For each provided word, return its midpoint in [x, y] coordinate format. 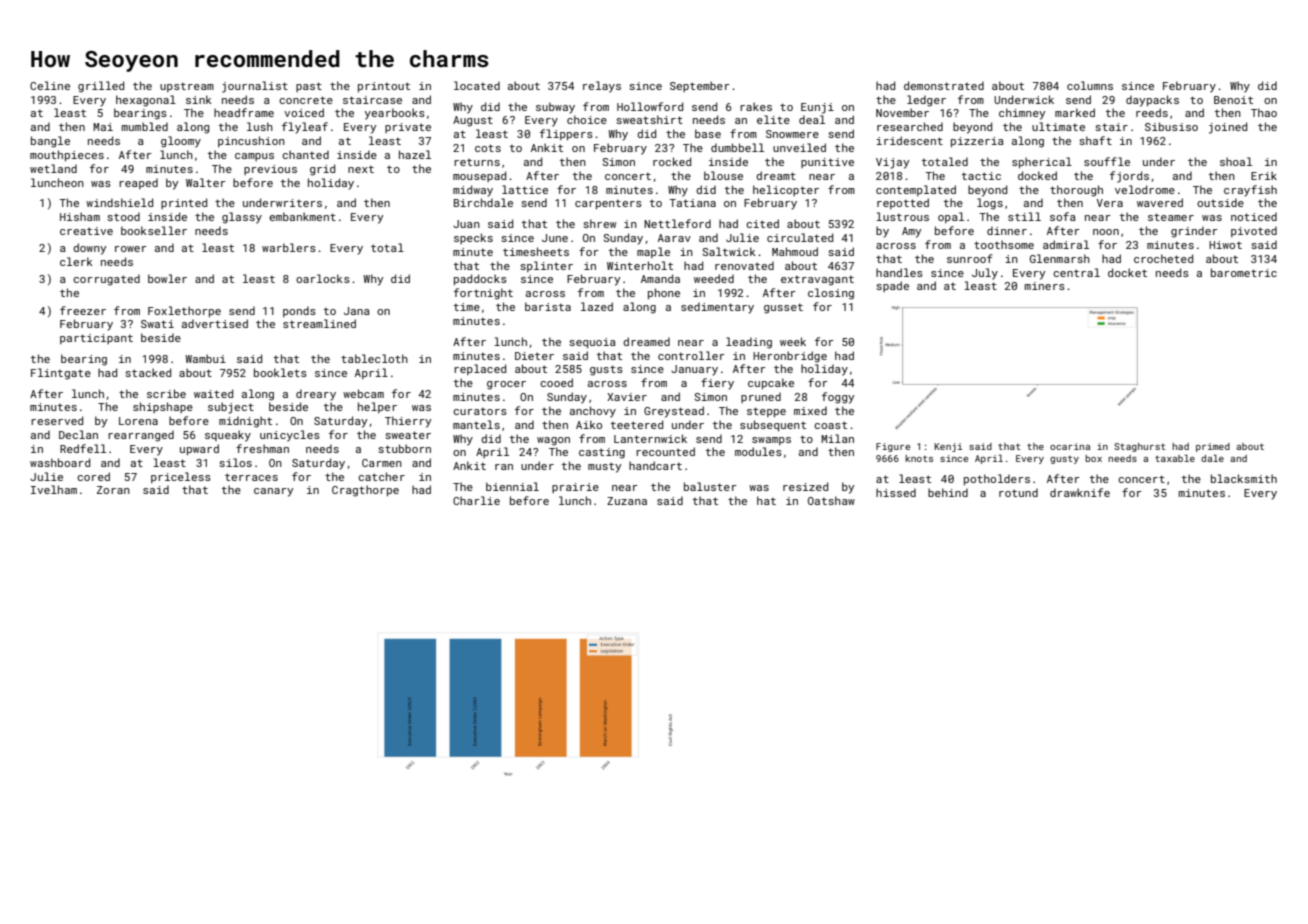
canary [273, 492]
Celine [50, 85]
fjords [1129, 177]
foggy [838, 398]
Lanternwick [650, 438]
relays [602, 87]
